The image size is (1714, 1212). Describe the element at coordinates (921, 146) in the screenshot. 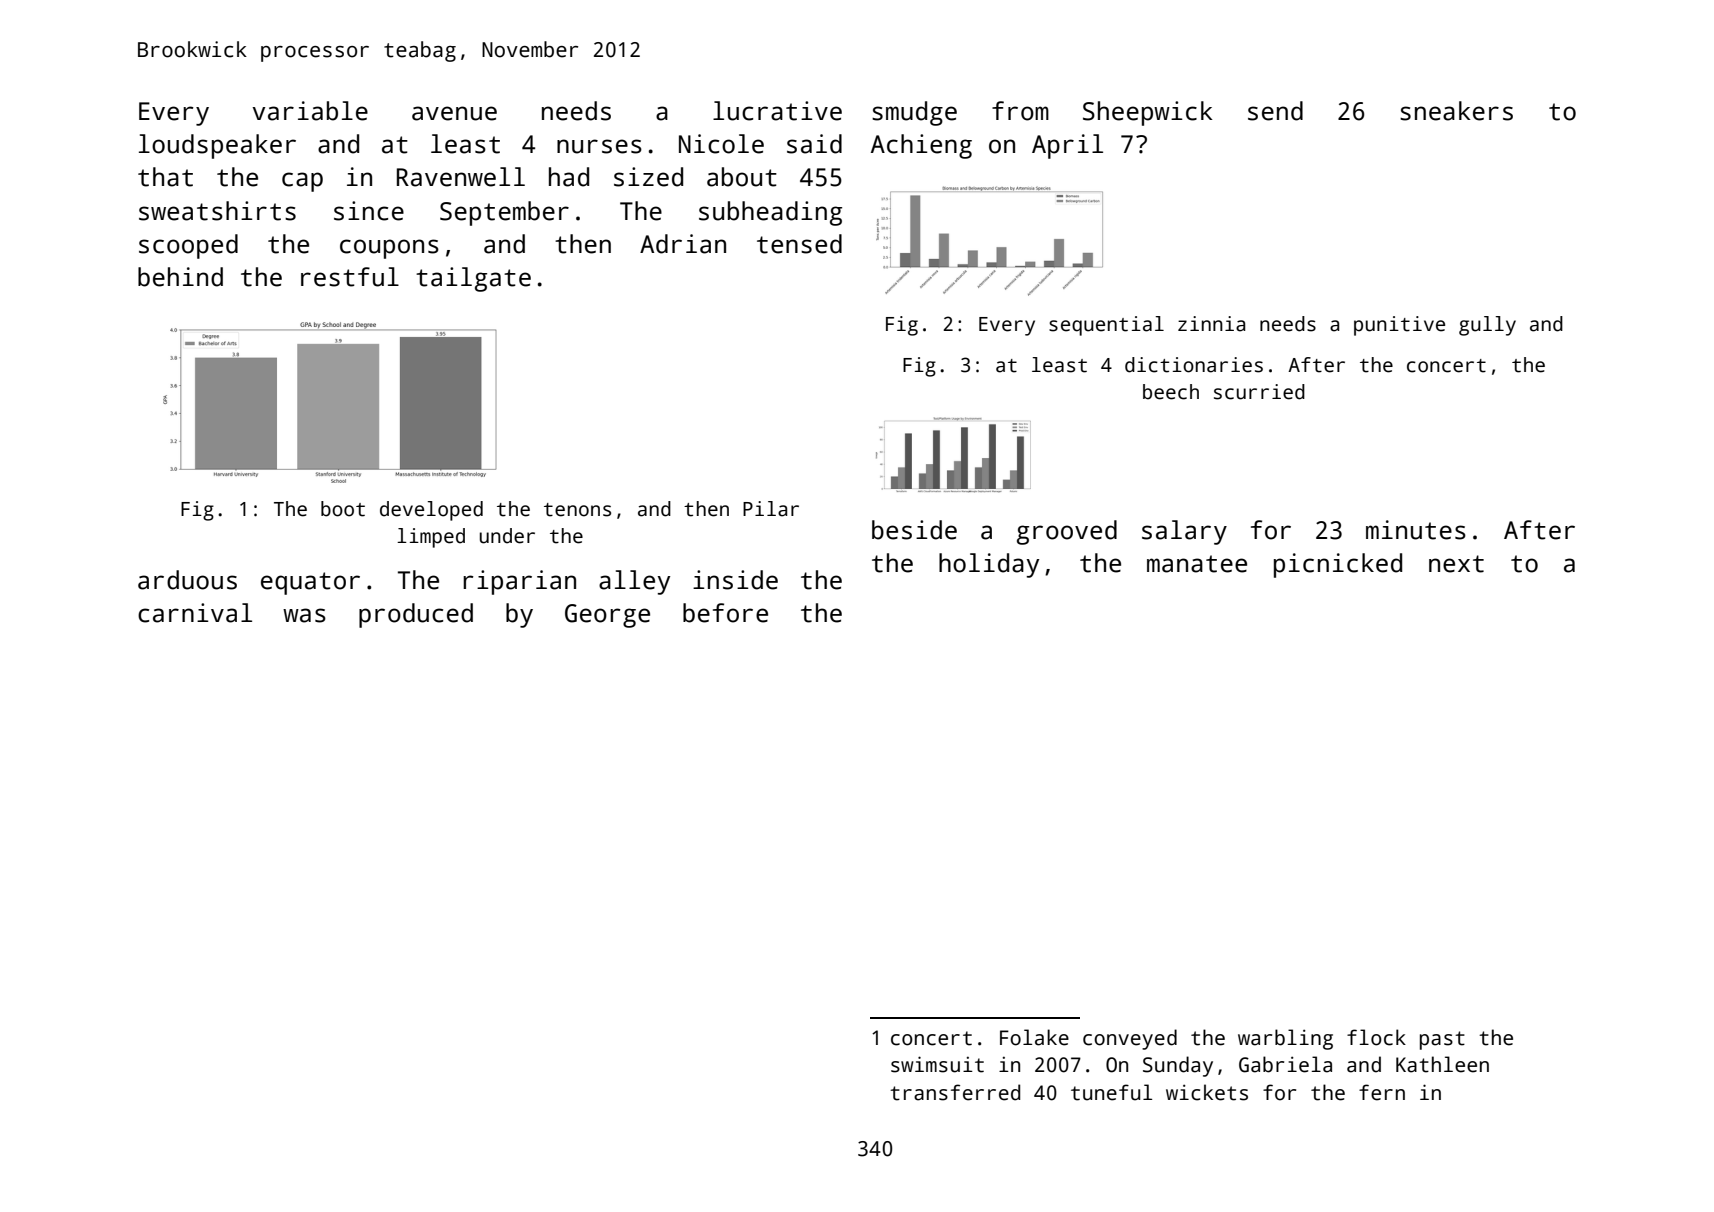

I see `Achieng` at that location.
